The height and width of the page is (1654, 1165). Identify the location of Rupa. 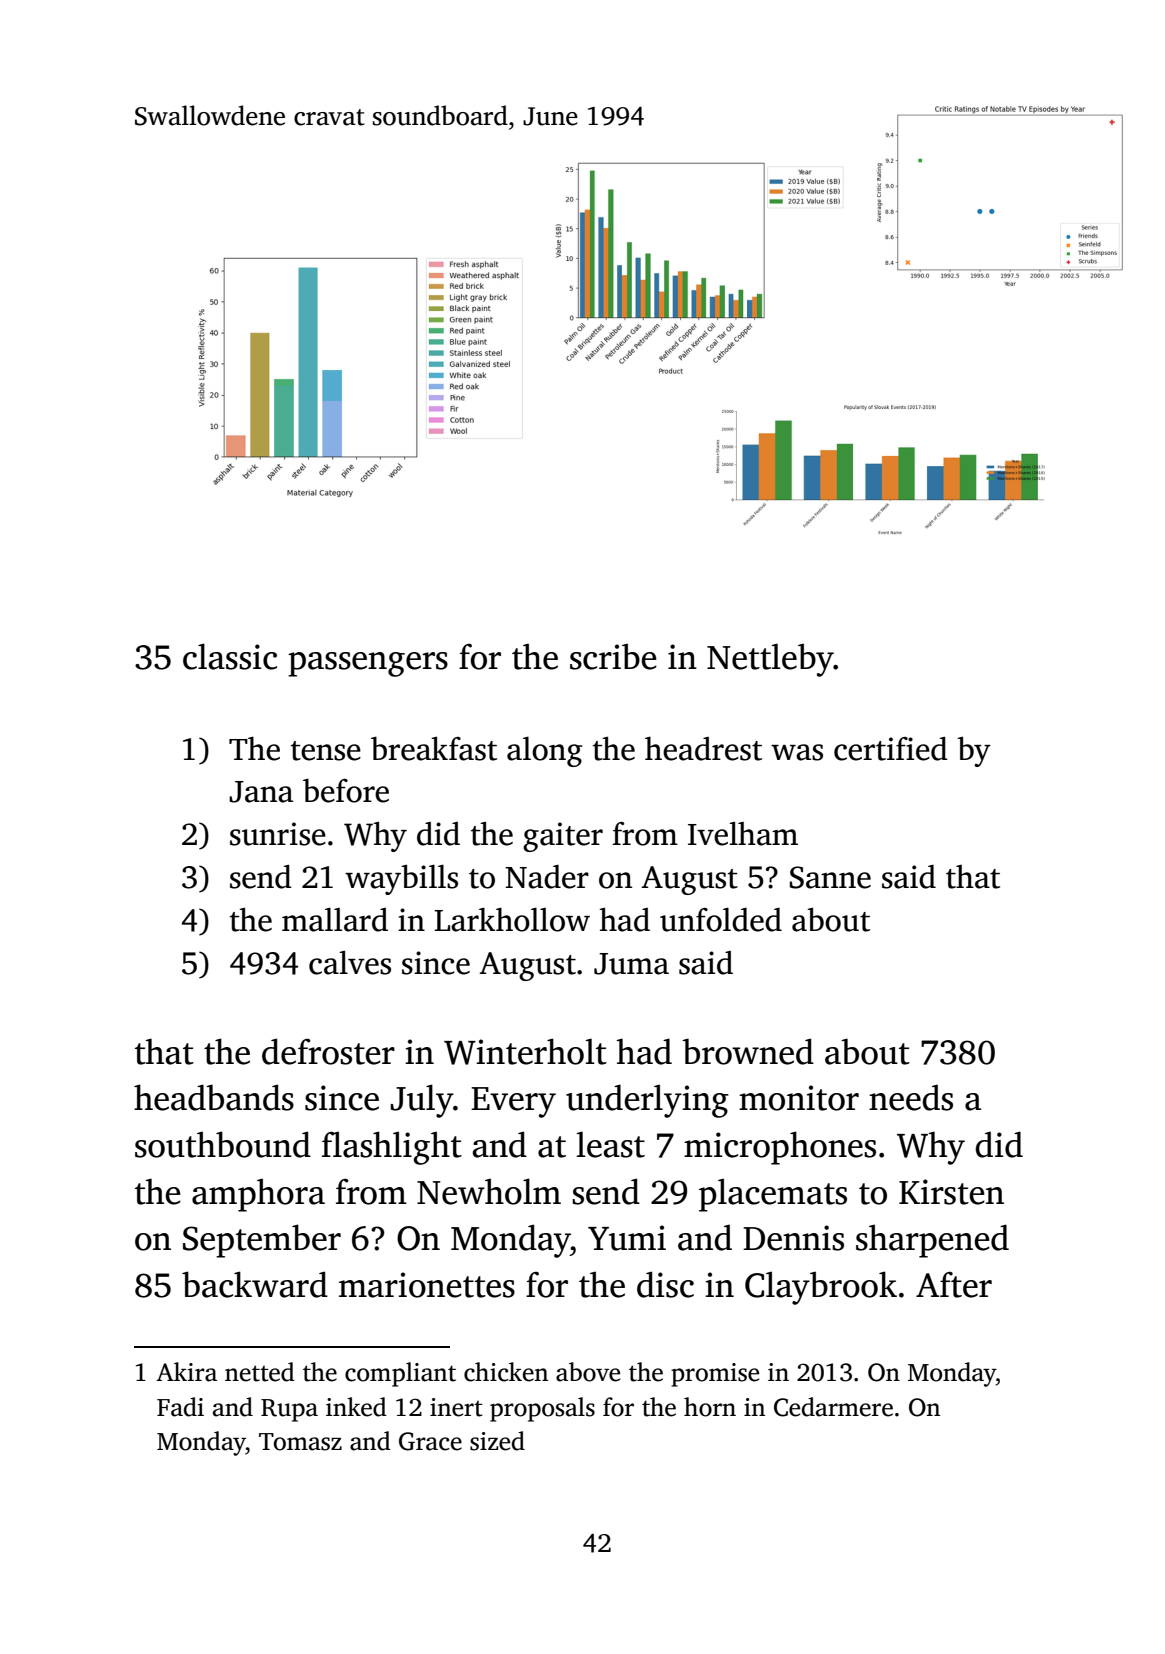
(289, 1410).
